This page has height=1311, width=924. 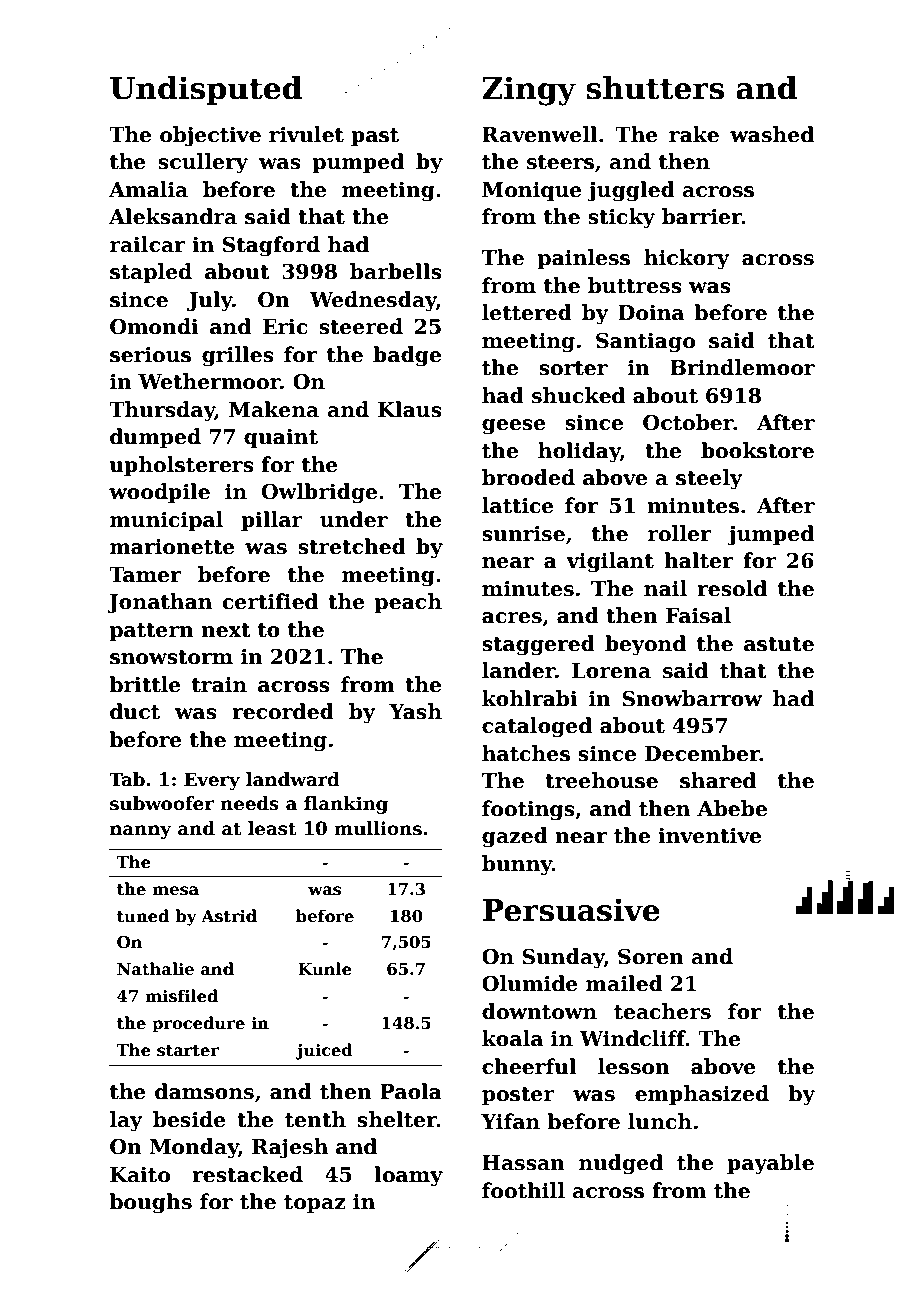 What do you see at coordinates (172, 547) in the page?
I see `marionette` at bounding box center [172, 547].
